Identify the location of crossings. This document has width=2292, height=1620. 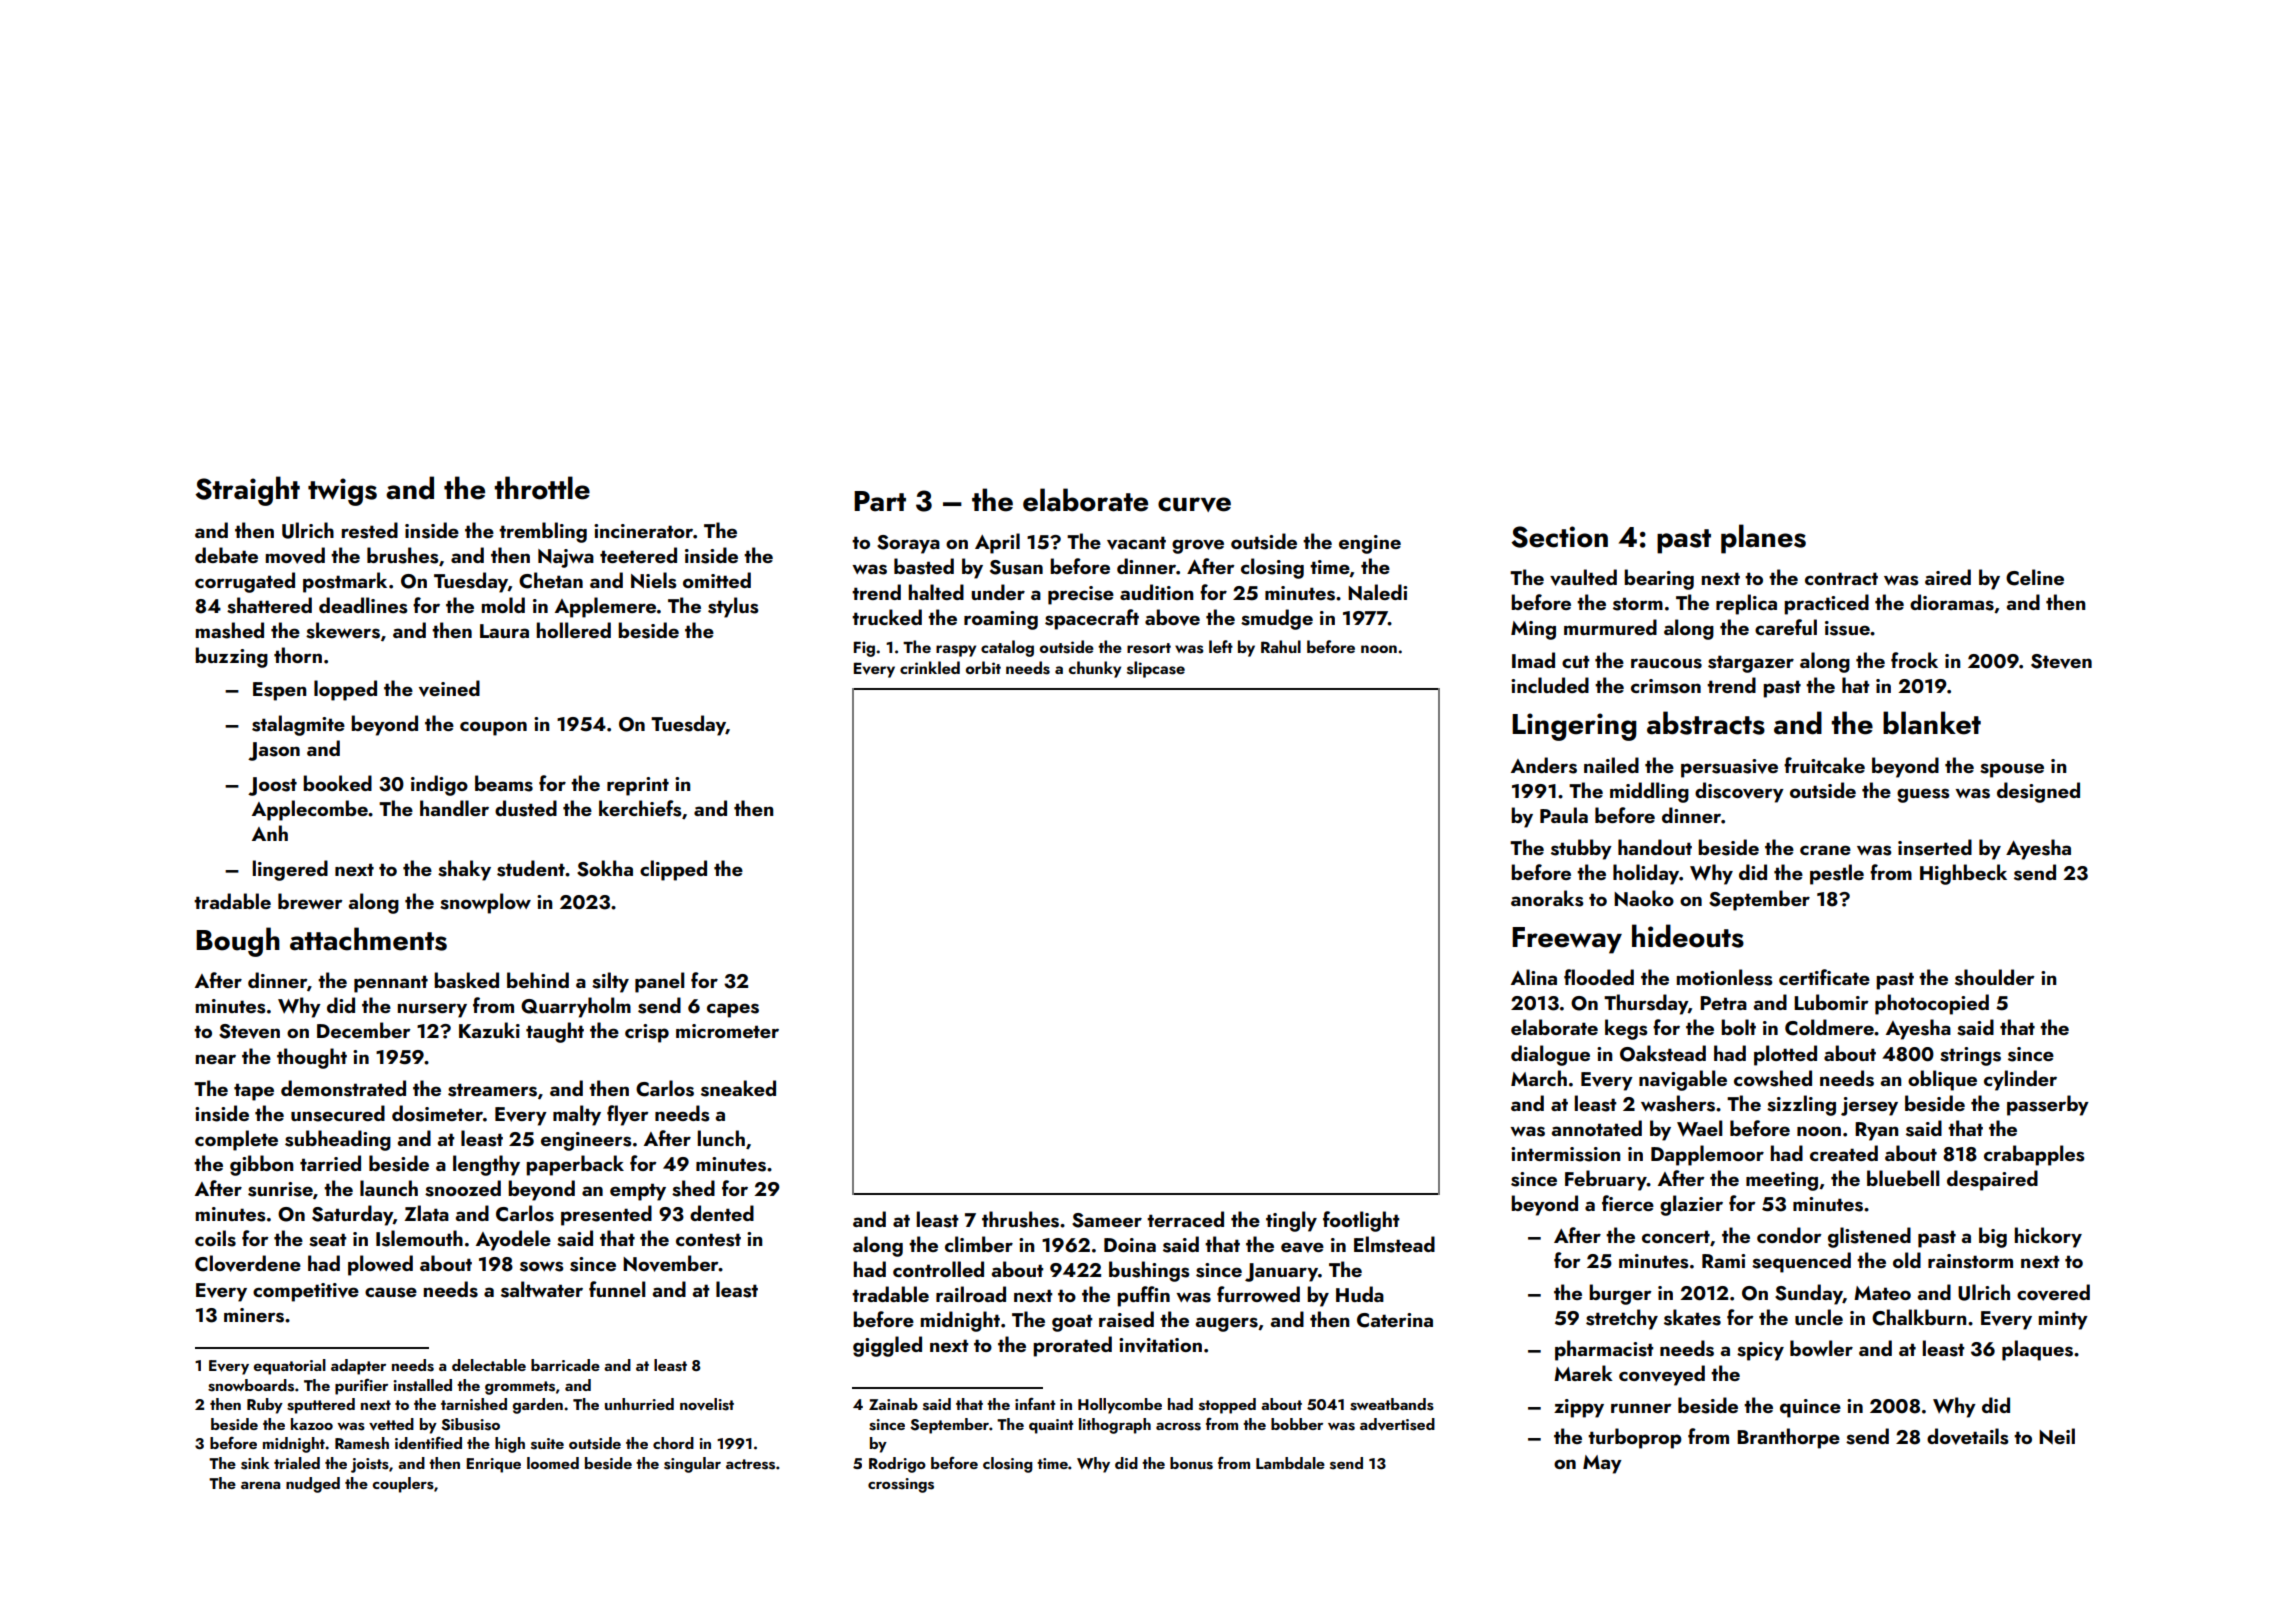
(901, 1485).
